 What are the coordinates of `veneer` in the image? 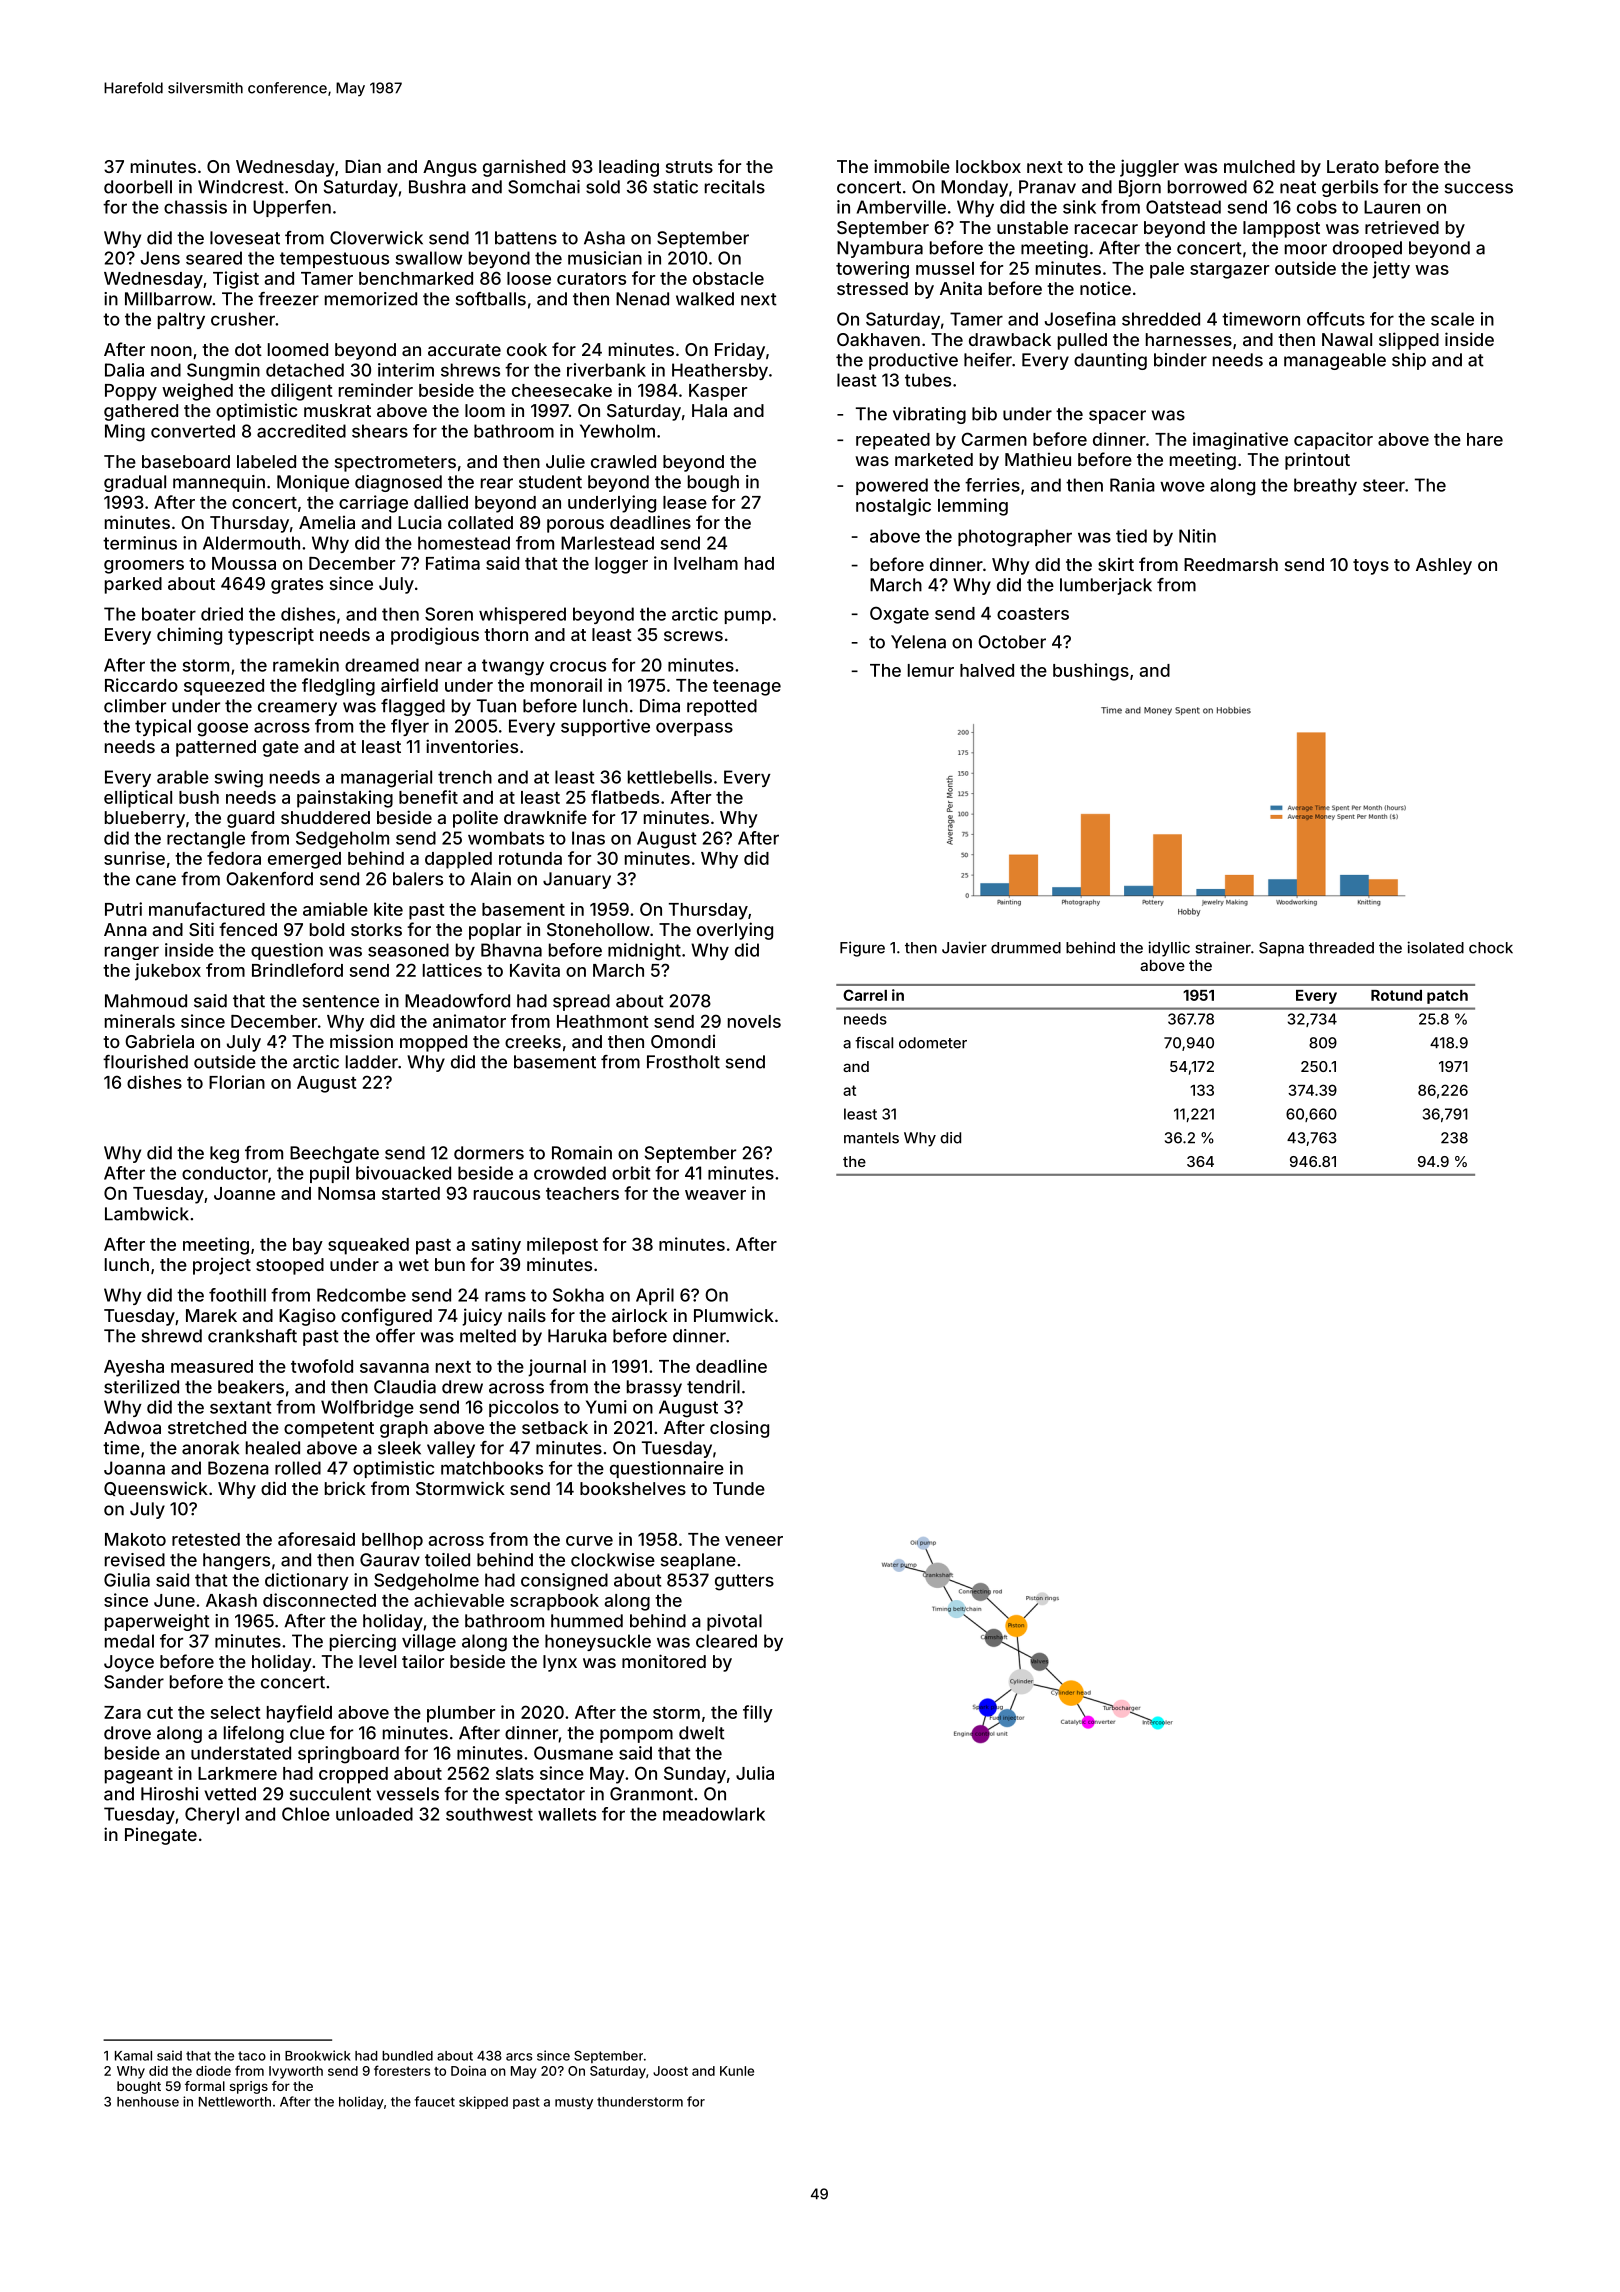 It's located at (754, 1541).
